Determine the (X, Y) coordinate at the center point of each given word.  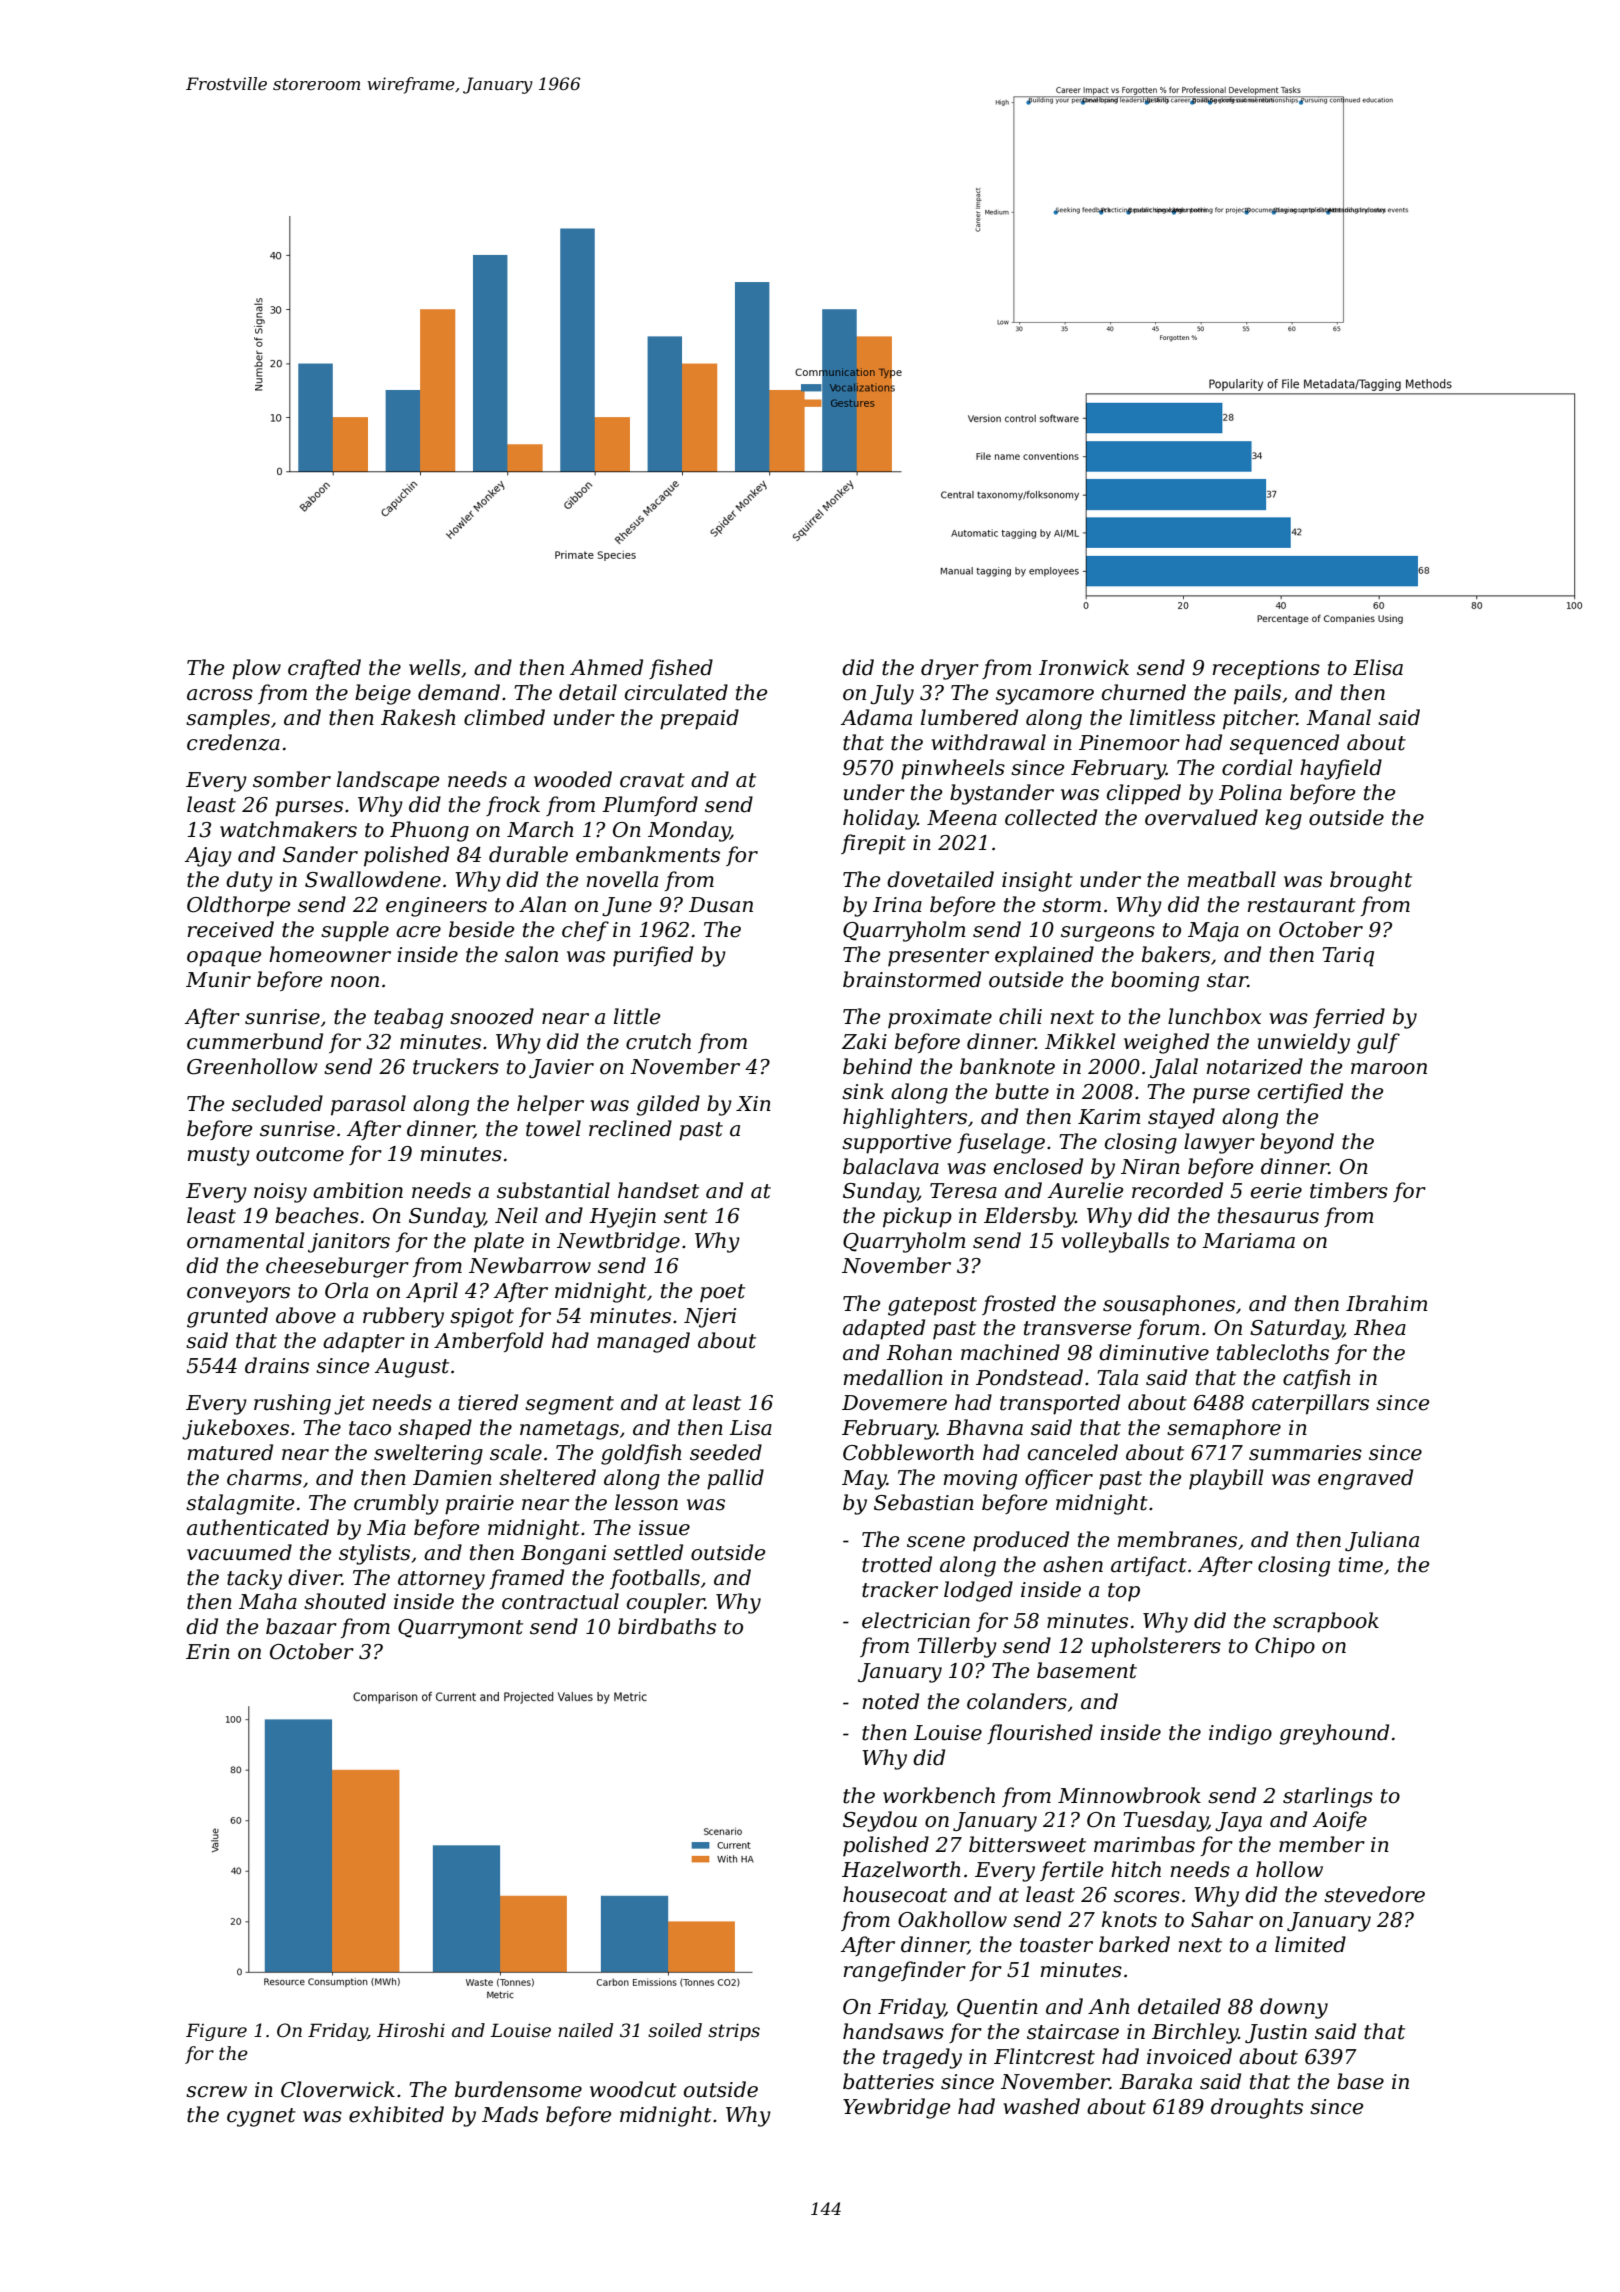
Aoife (1340, 1821)
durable (528, 854)
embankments (648, 854)
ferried (1349, 1018)
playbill (1226, 1479)
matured (230, 1452)
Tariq (1348, 957)
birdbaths (667, 1626)
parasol (368, 1105)
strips (734, 2032)
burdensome (518, 2089)
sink (863, 1091)
